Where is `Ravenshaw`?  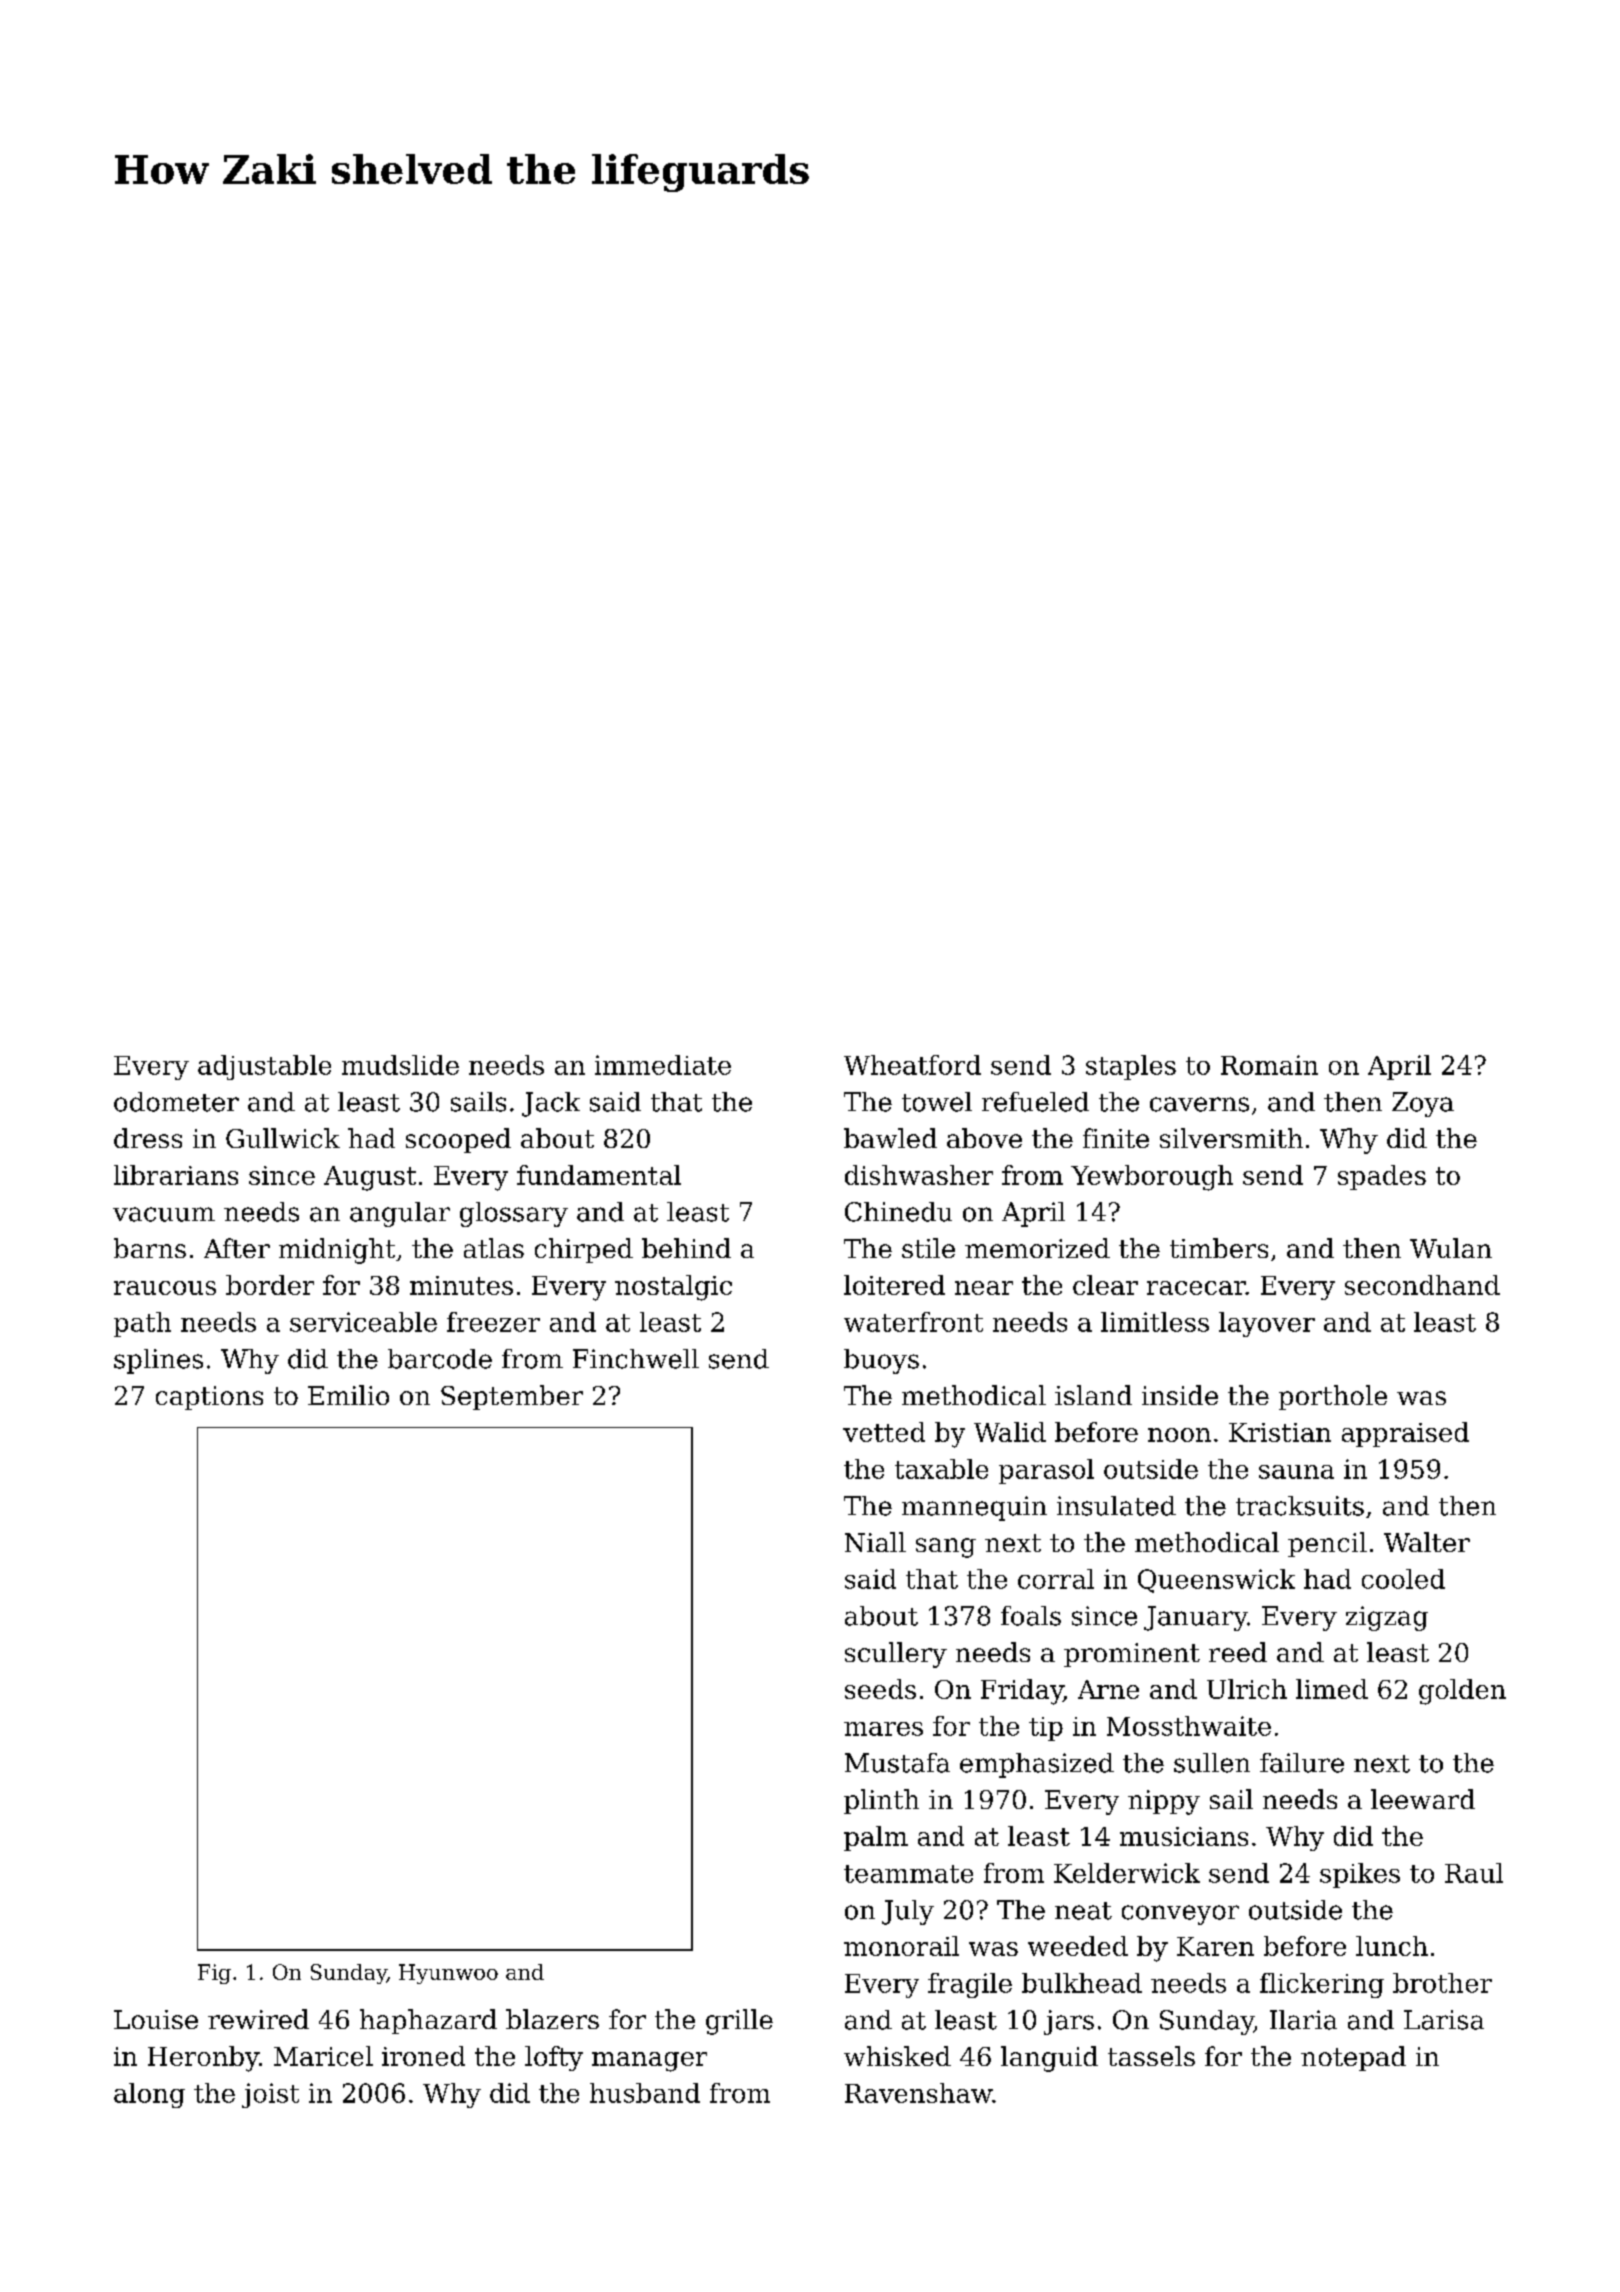 Ravenshaw is located at coordinates (918, 2093).
